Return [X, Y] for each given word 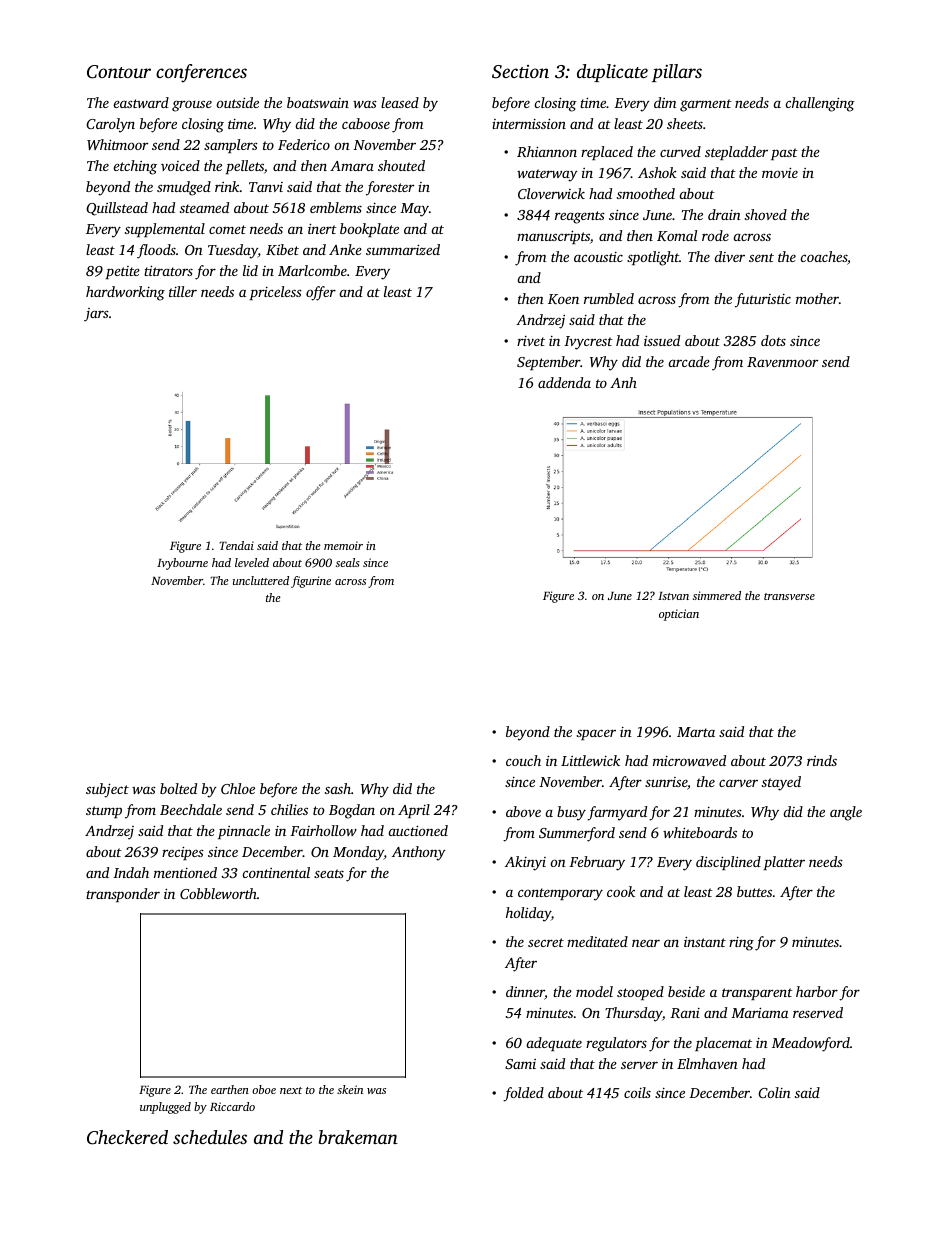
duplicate [612, 73]
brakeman [358, 1137]
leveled [252, 562]
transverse [789, 596]
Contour [119, 72]
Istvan [673, 596]
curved [680, 151]
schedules [210, 1137]
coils [637, 1092]
